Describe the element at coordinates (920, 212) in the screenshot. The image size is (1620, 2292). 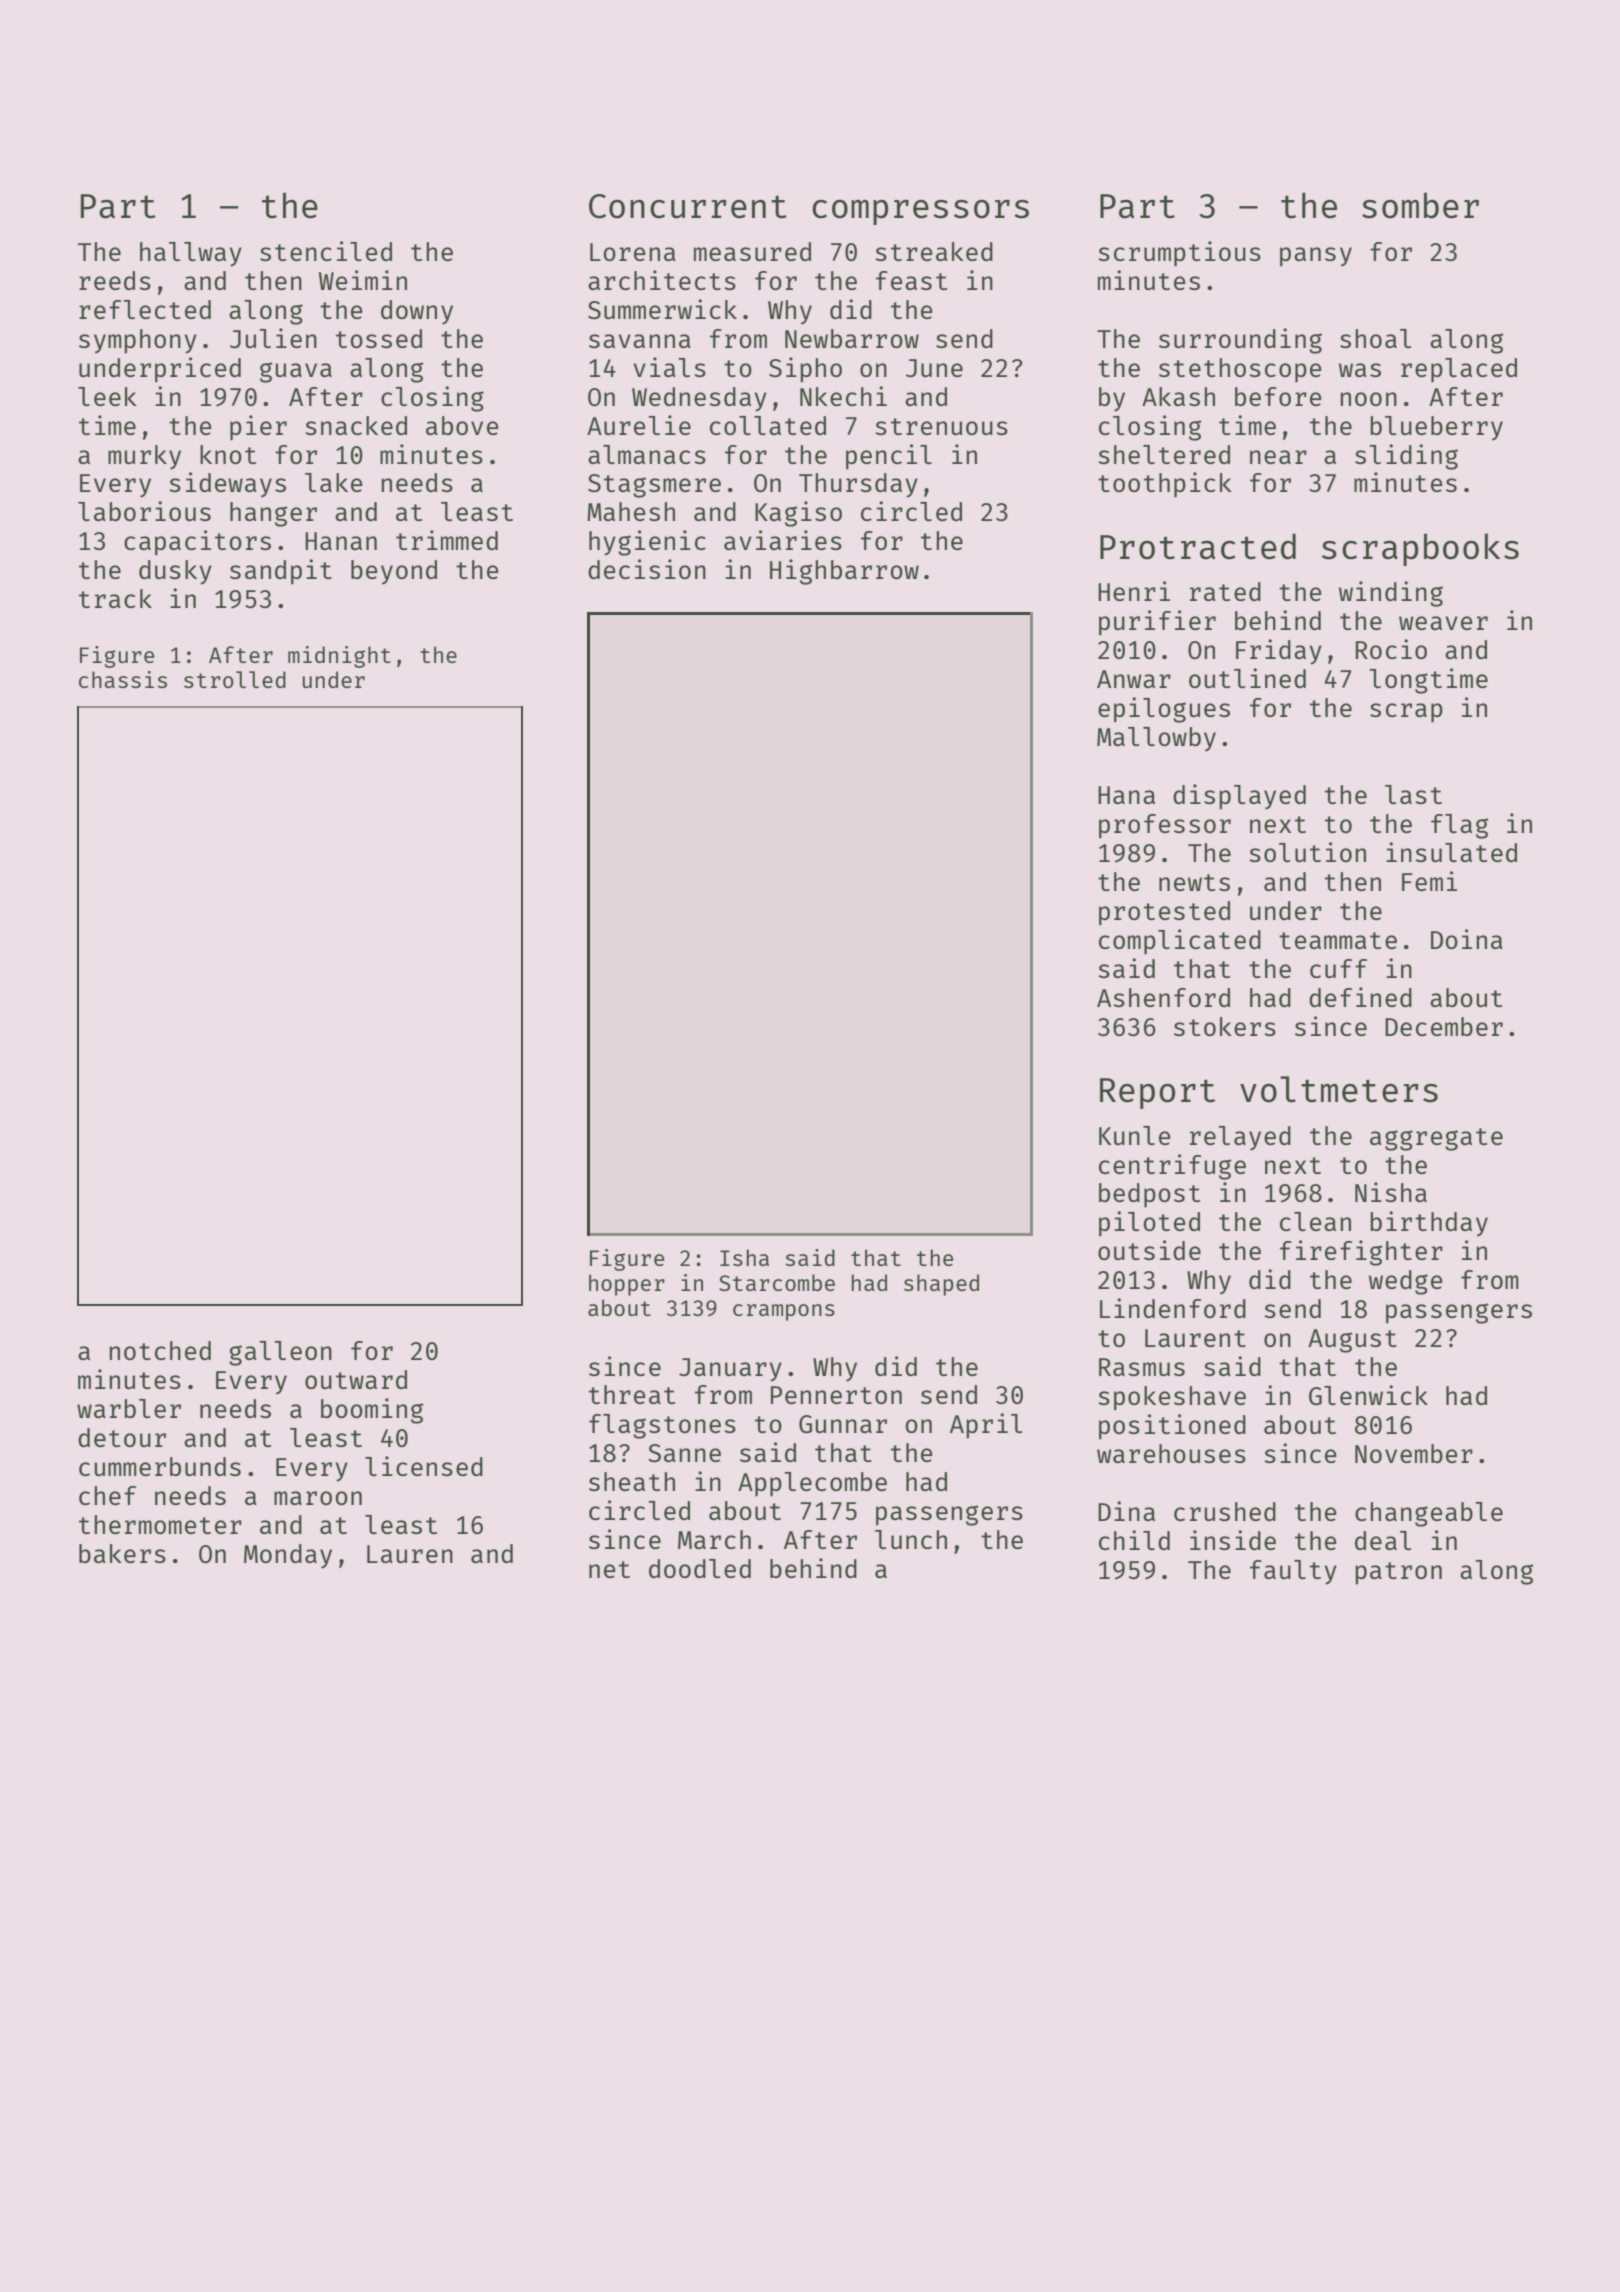
I see `compressors` at that location.
